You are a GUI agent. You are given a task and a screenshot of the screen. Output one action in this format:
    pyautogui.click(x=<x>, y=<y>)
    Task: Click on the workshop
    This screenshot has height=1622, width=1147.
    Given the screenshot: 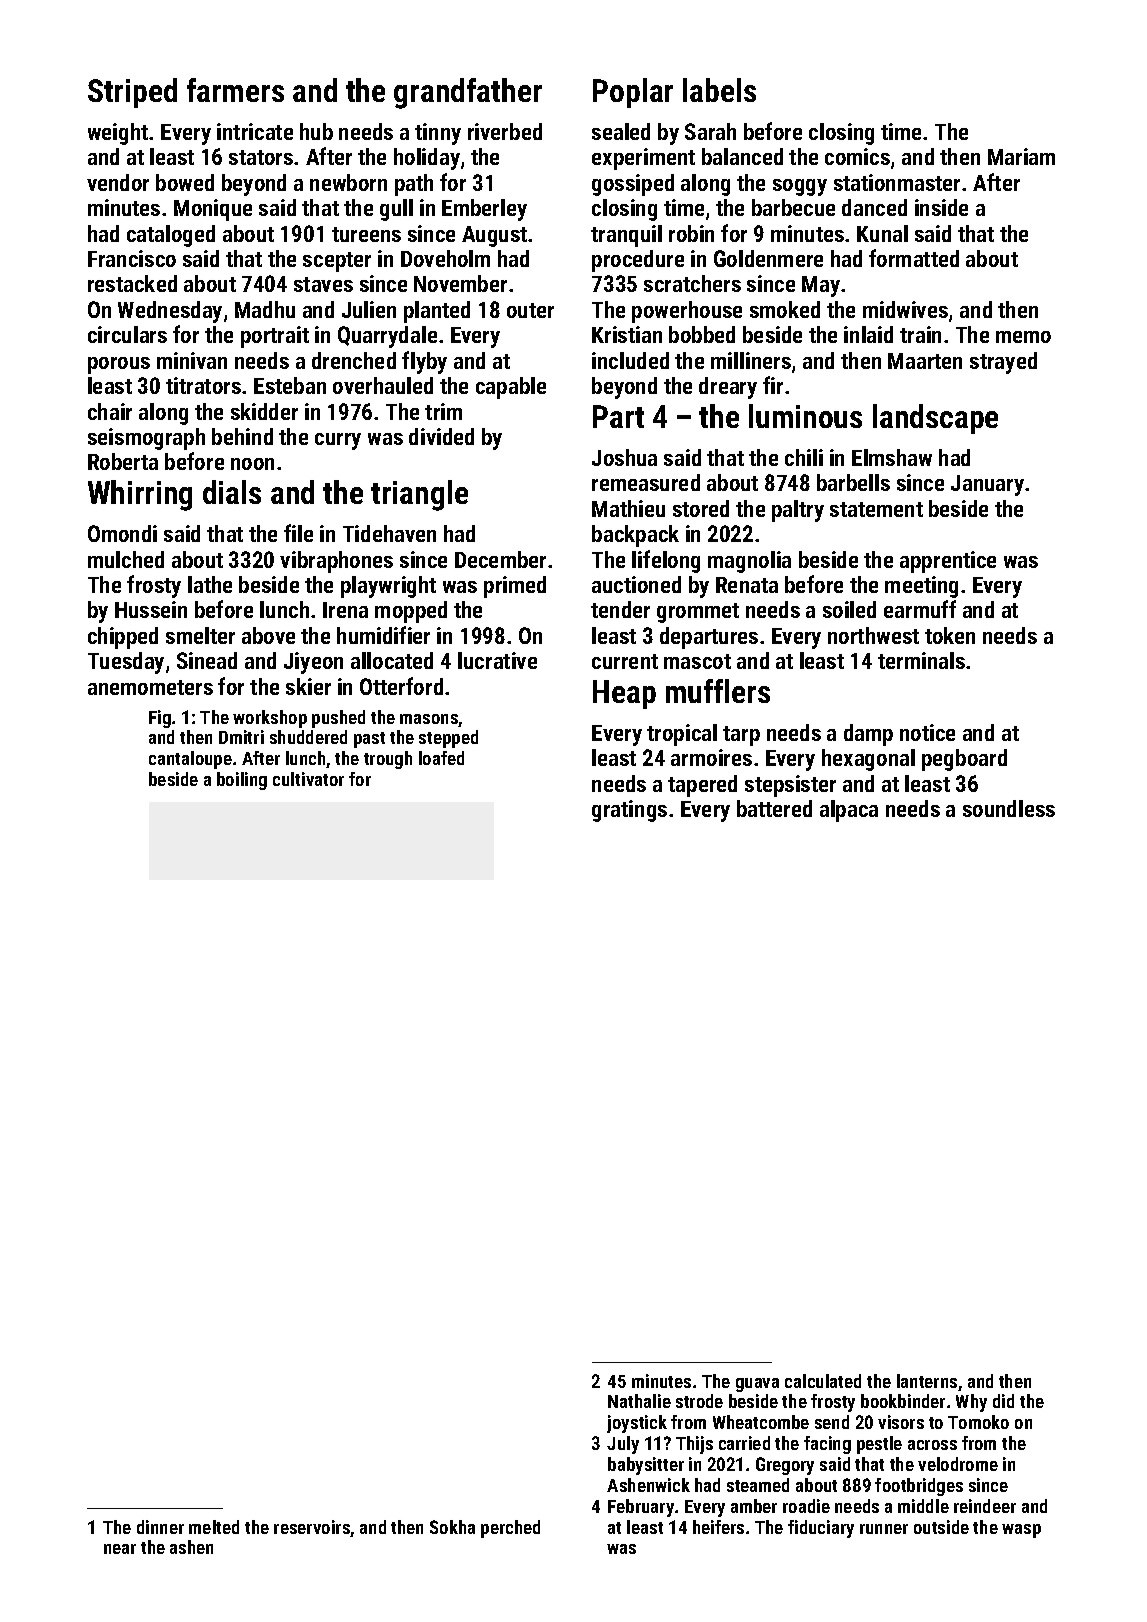 What is the action you would take?
    pyautogui.click(x=270, y=719)
